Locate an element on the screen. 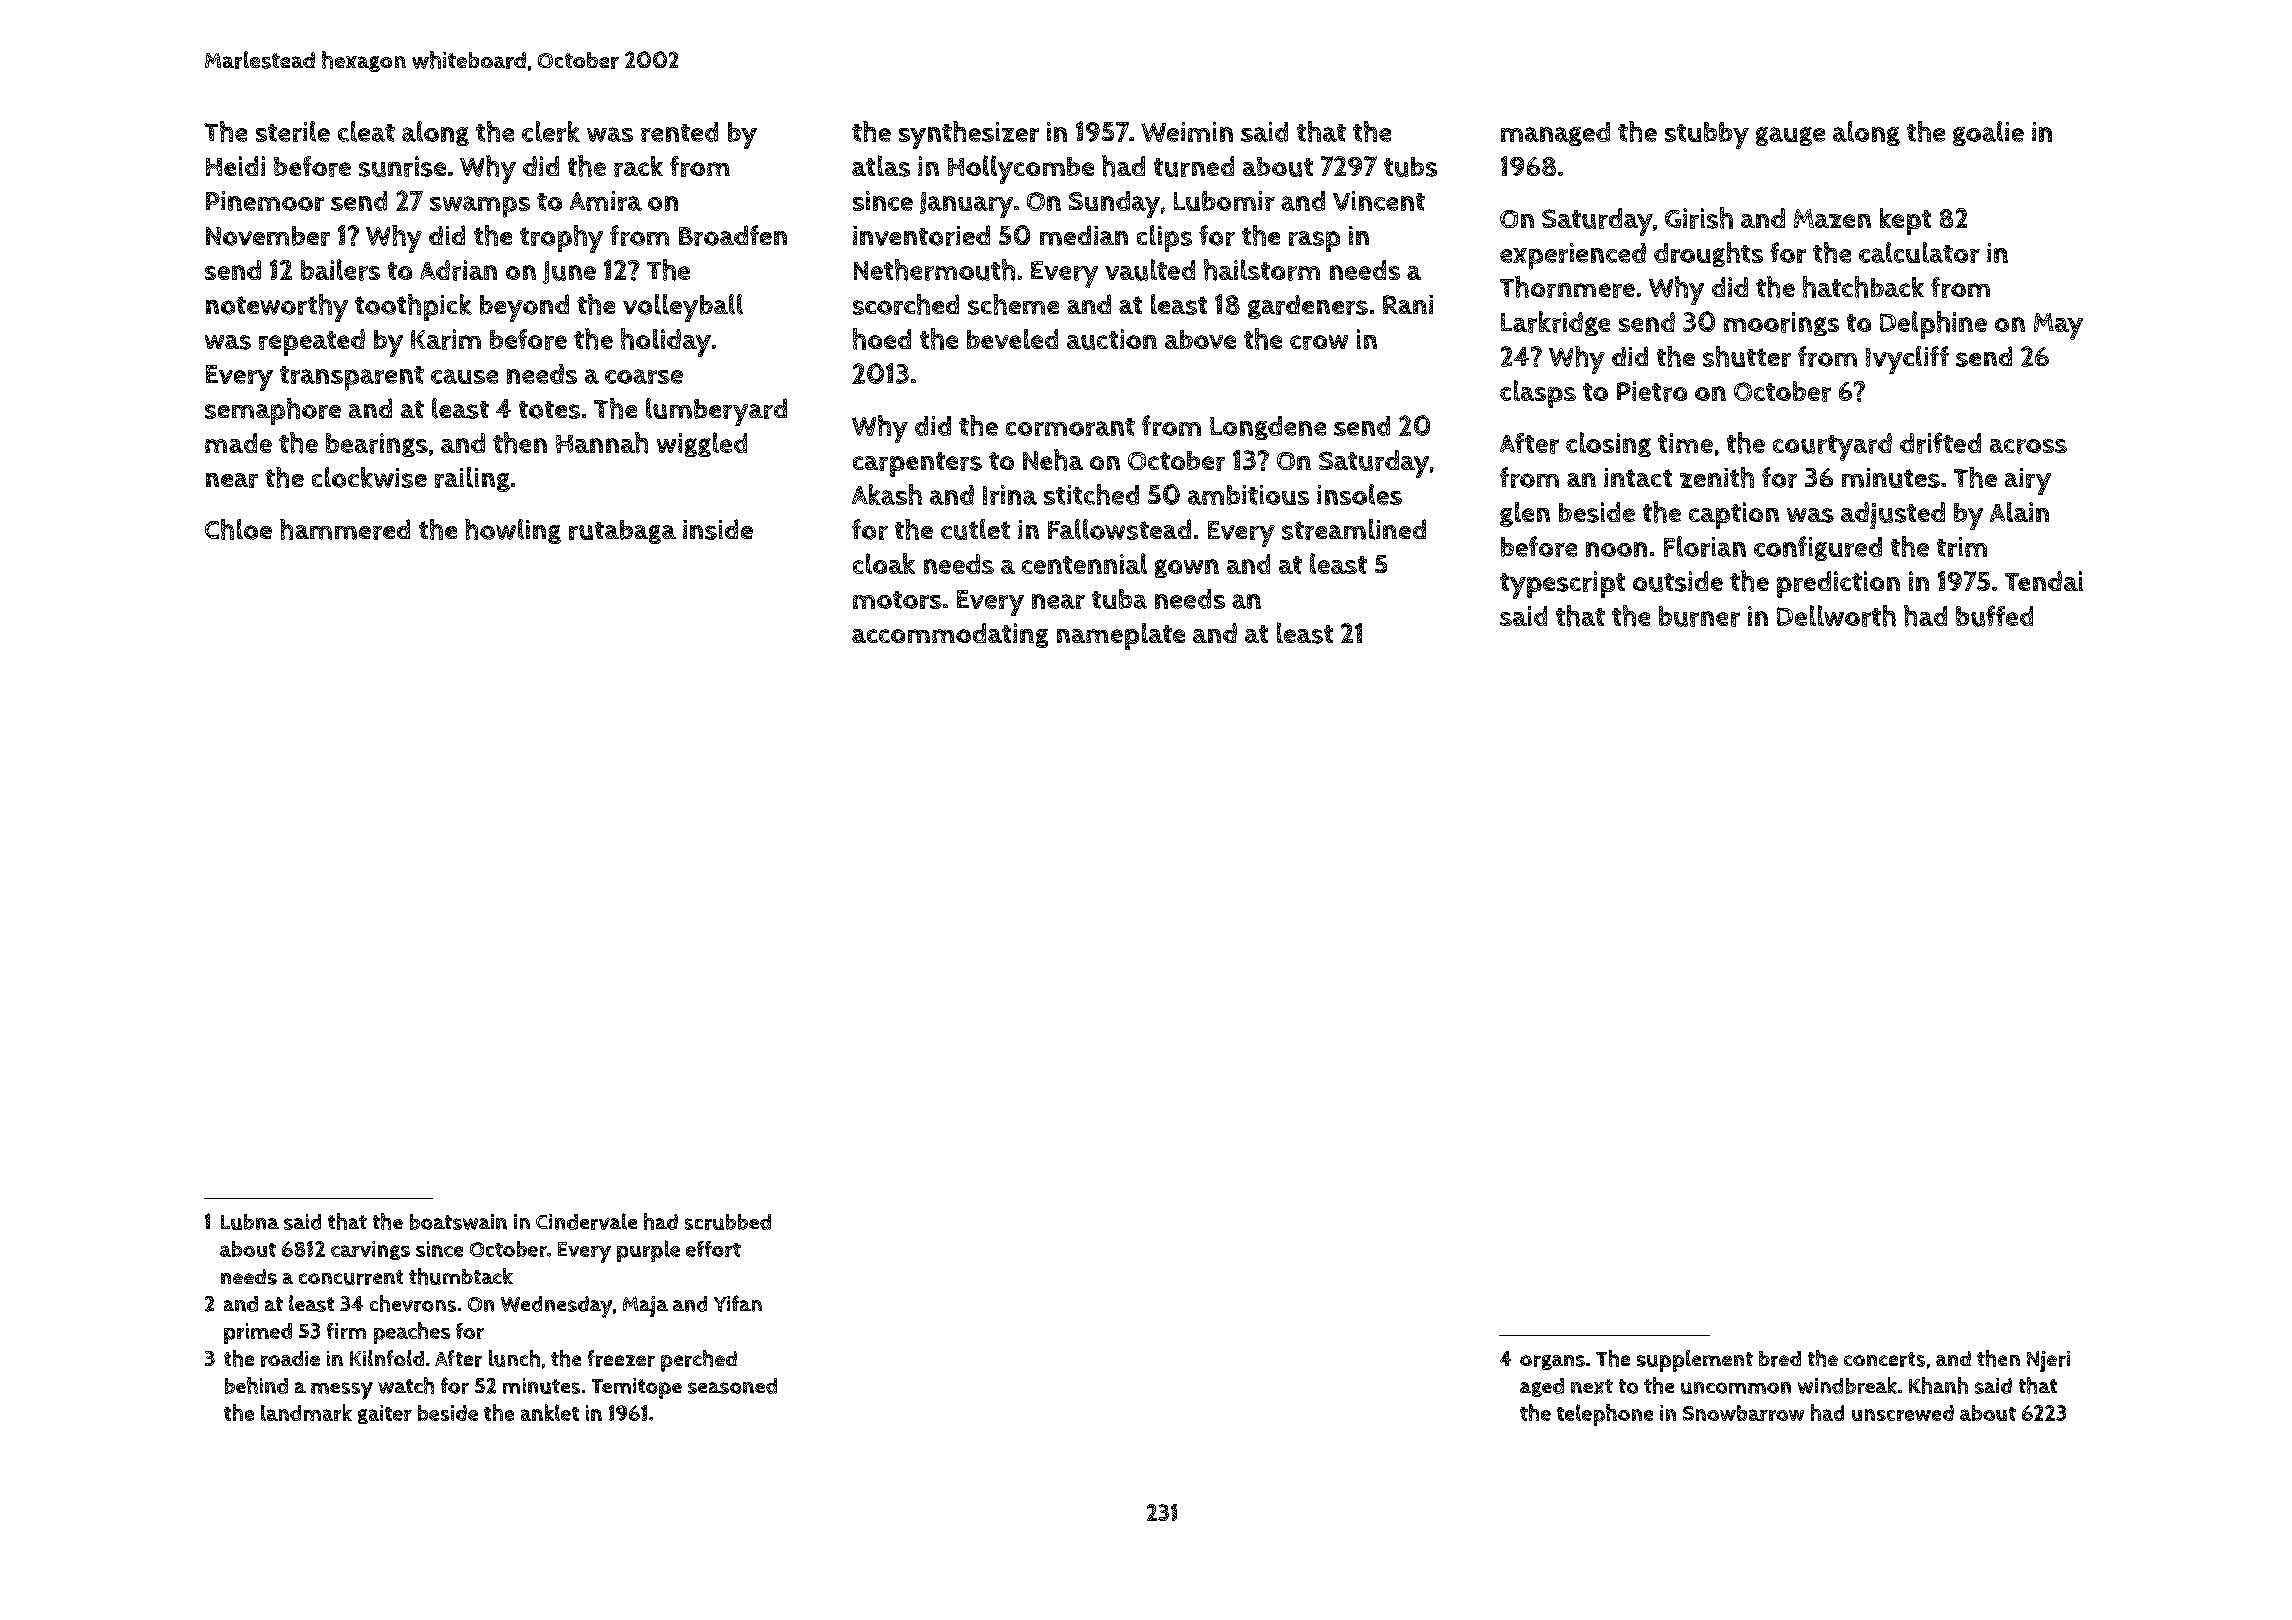 This screenshot has width=2292, height=1620. supplement is located at coordinates (1695, 1361).
